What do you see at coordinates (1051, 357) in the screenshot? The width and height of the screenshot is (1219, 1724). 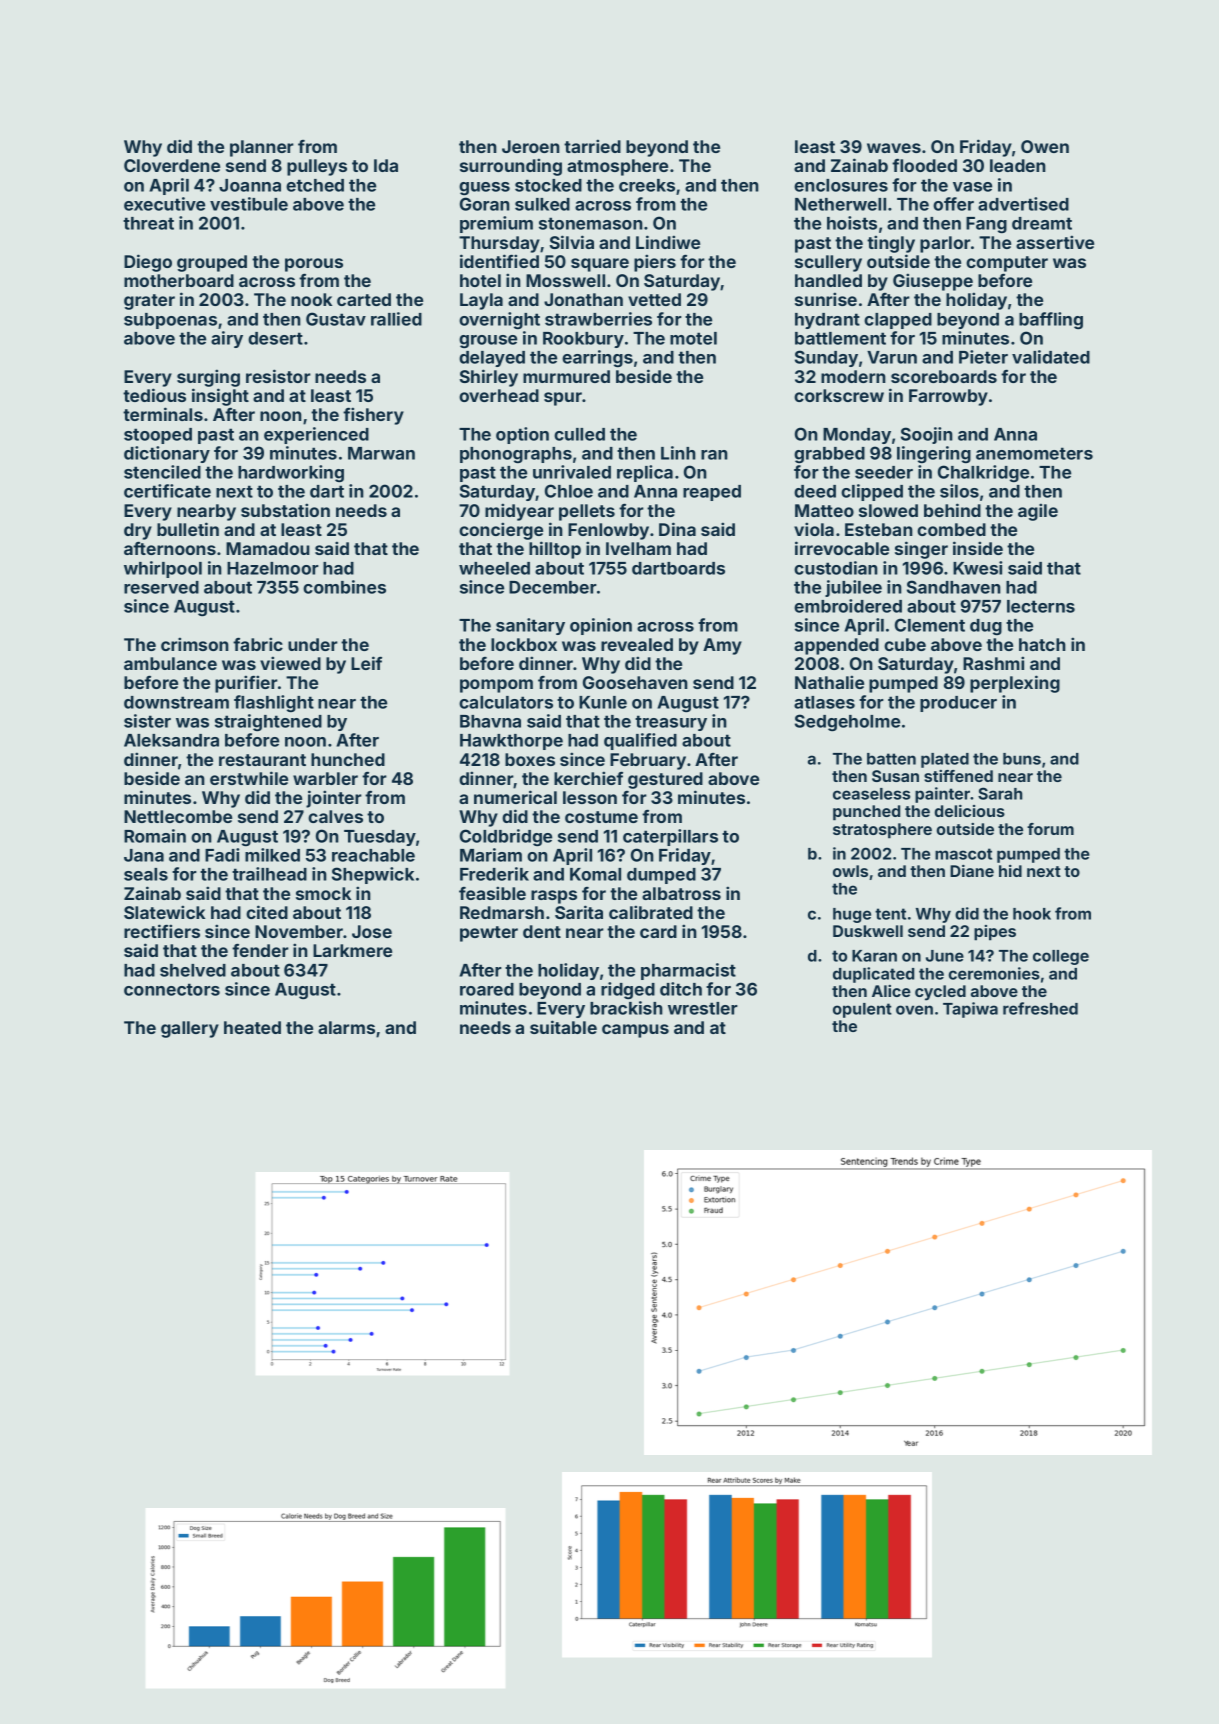 I see `validated` at bounding box center [1051, 357].
